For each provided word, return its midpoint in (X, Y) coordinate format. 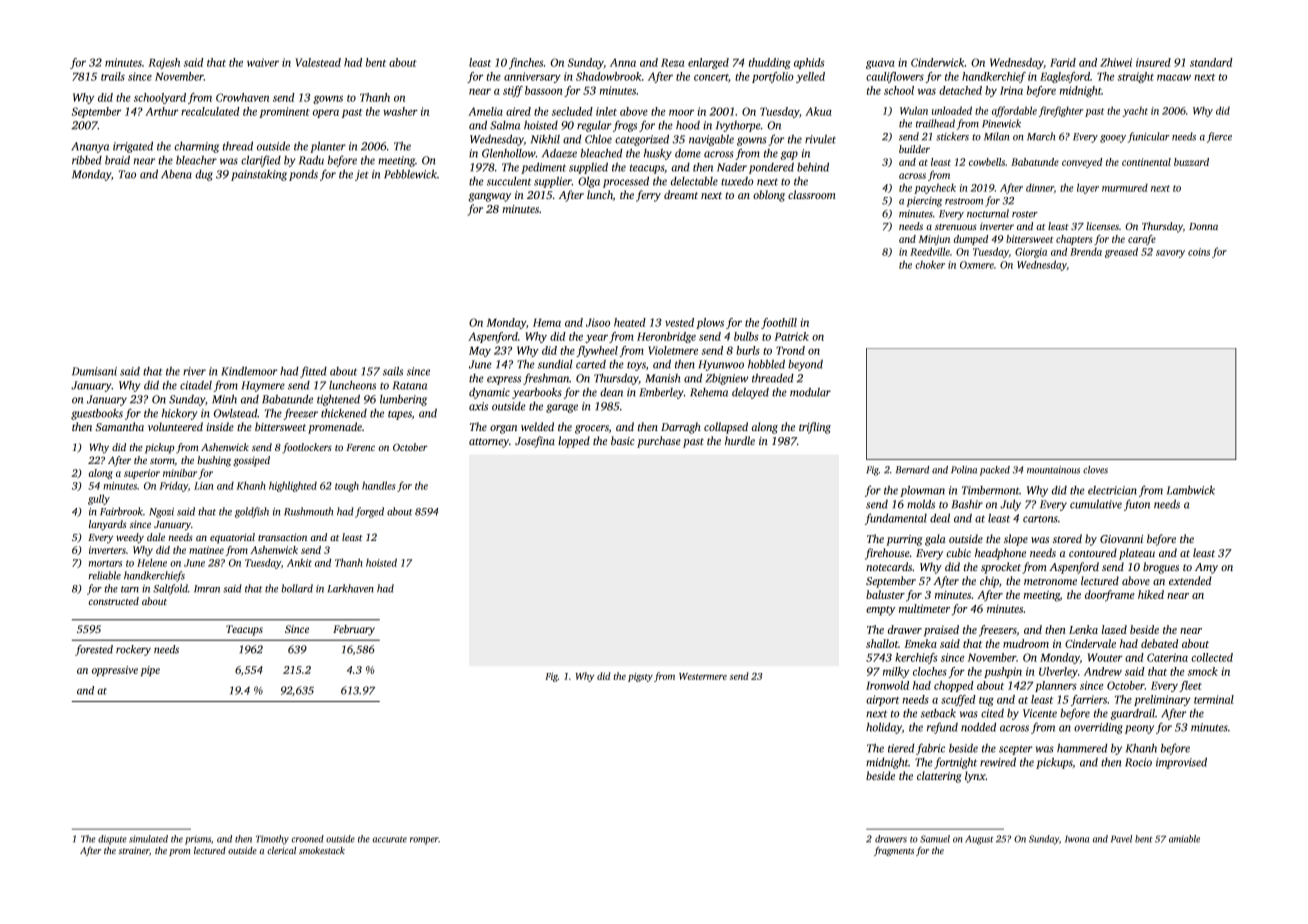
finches (526, 63)
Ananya (90, 147)
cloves (1095, 470)
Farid (1063, 62)
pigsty (640, 677)
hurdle (740, 440)
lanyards (108, 525)
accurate (389, 839)
